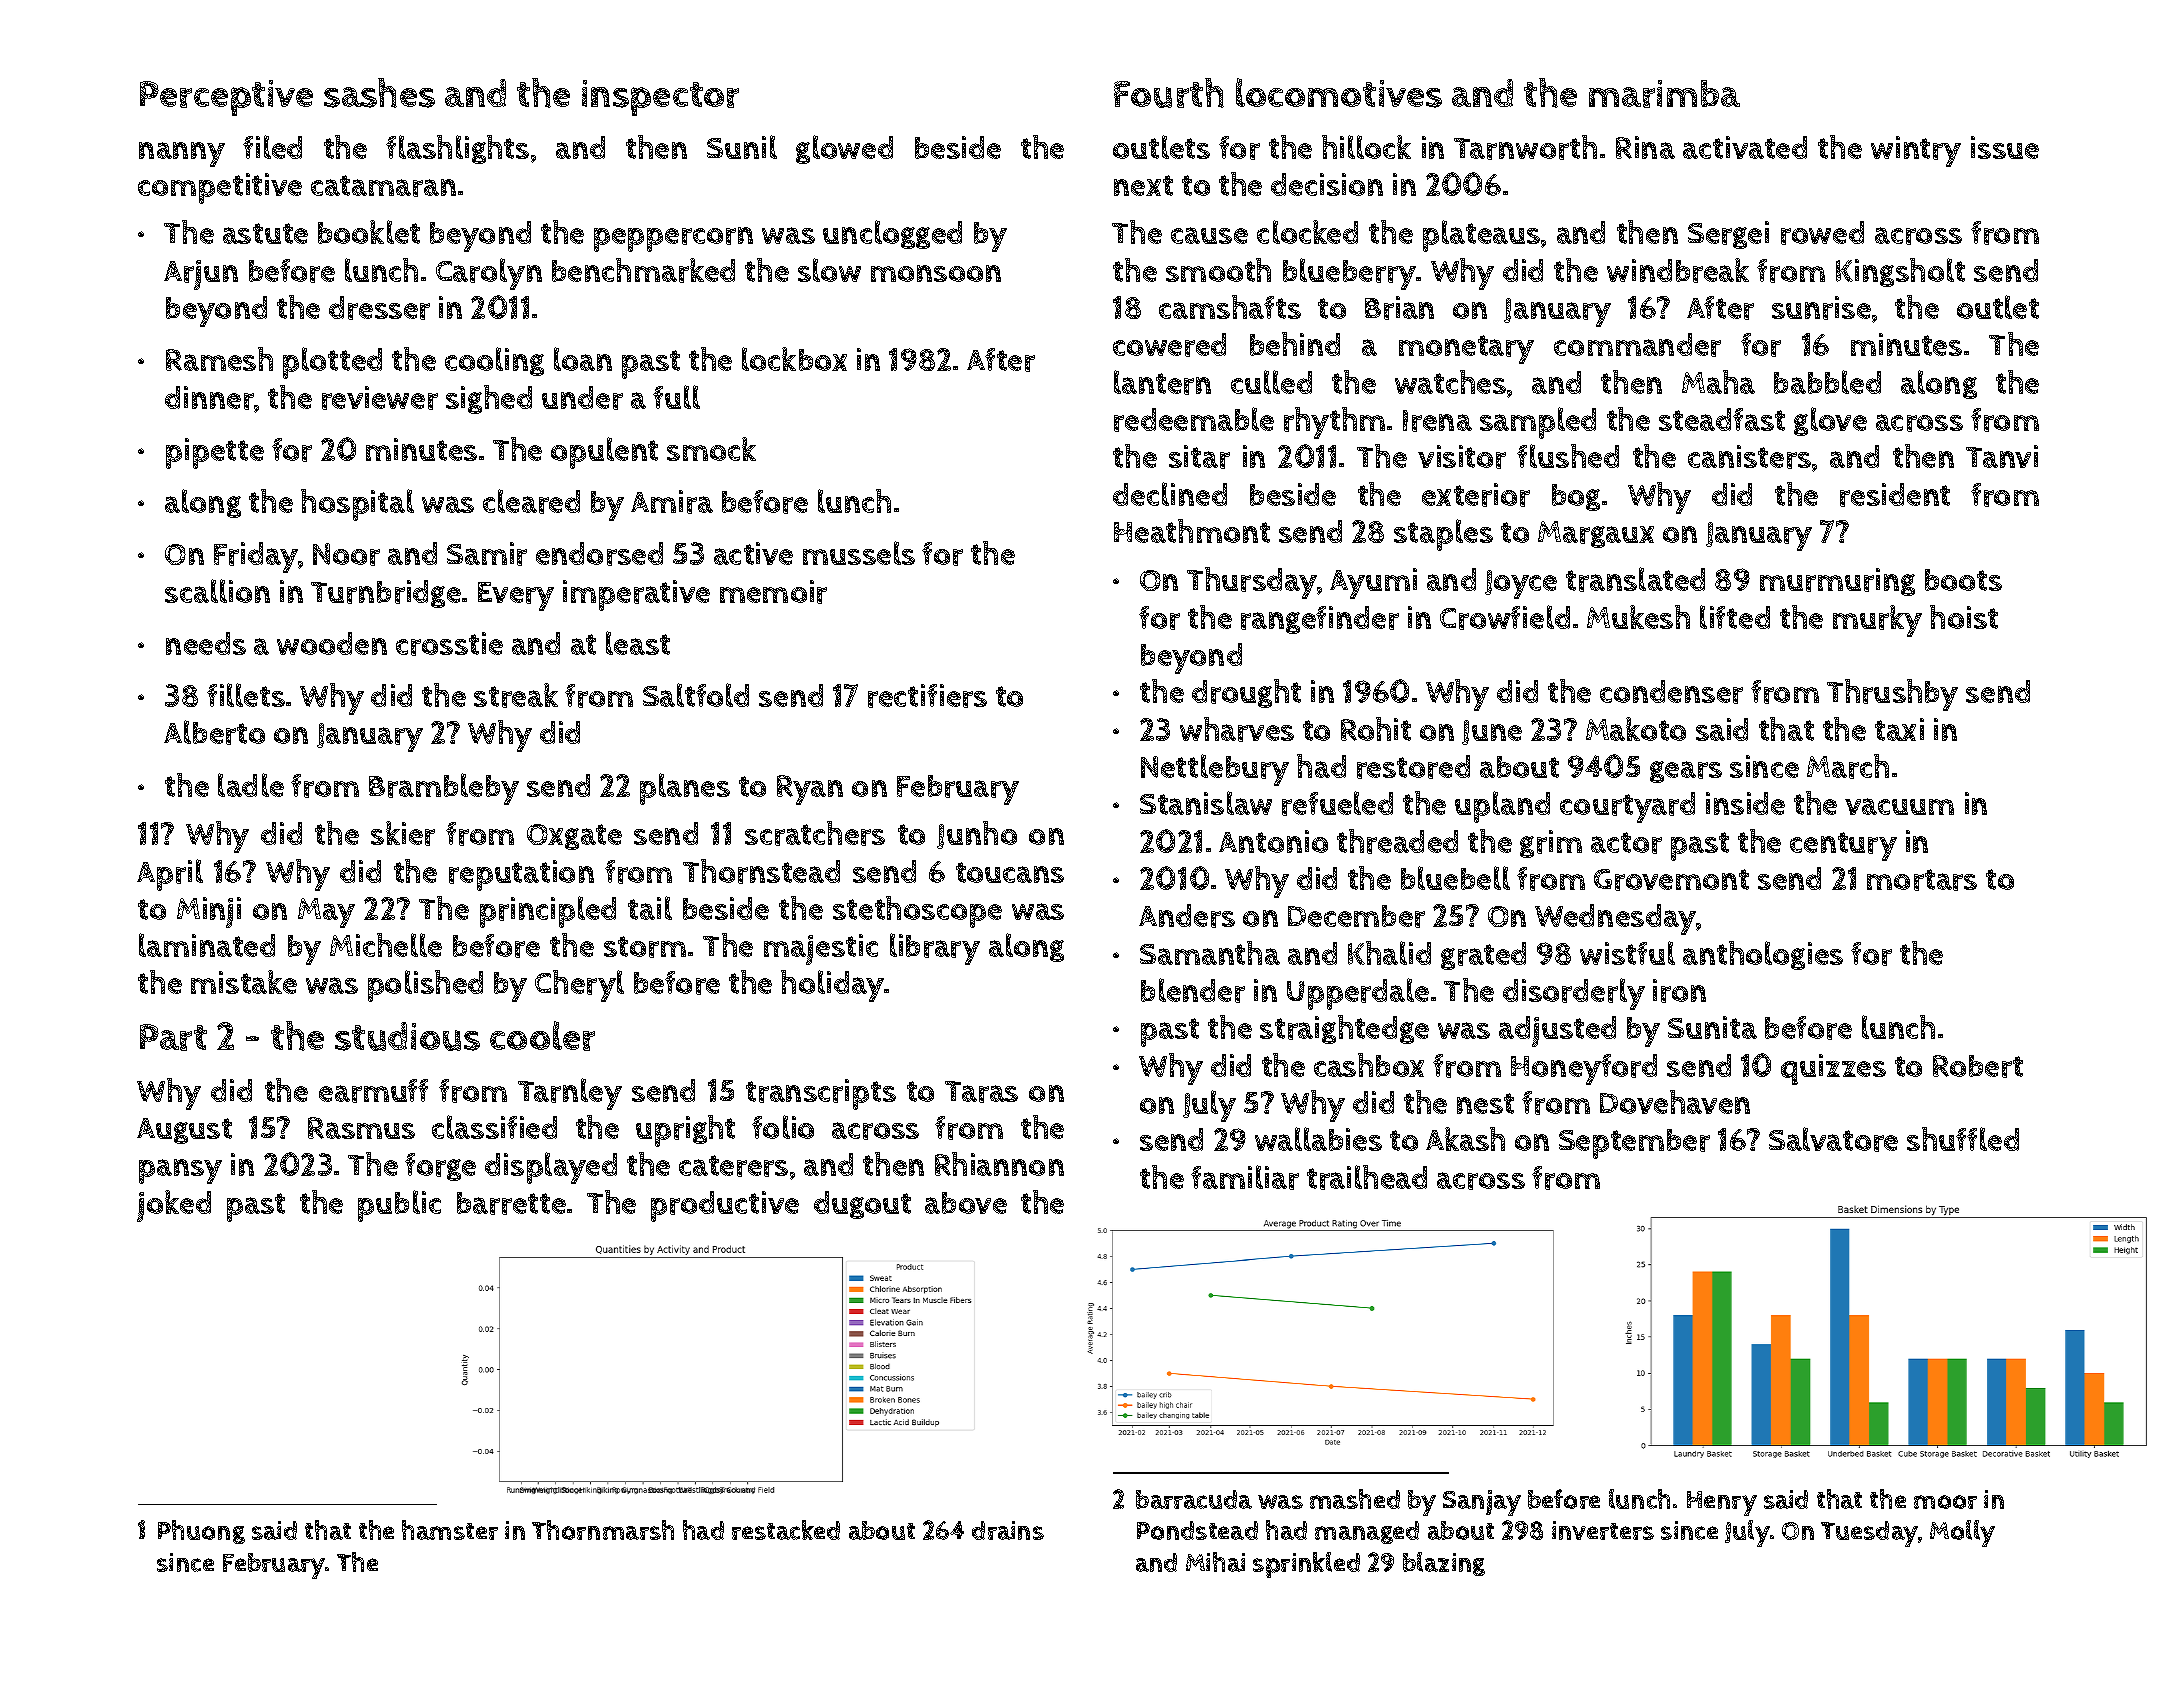 This screenshot has height=1683, width=2178. I want to click on Kingsholt, so click(1900, 272).
